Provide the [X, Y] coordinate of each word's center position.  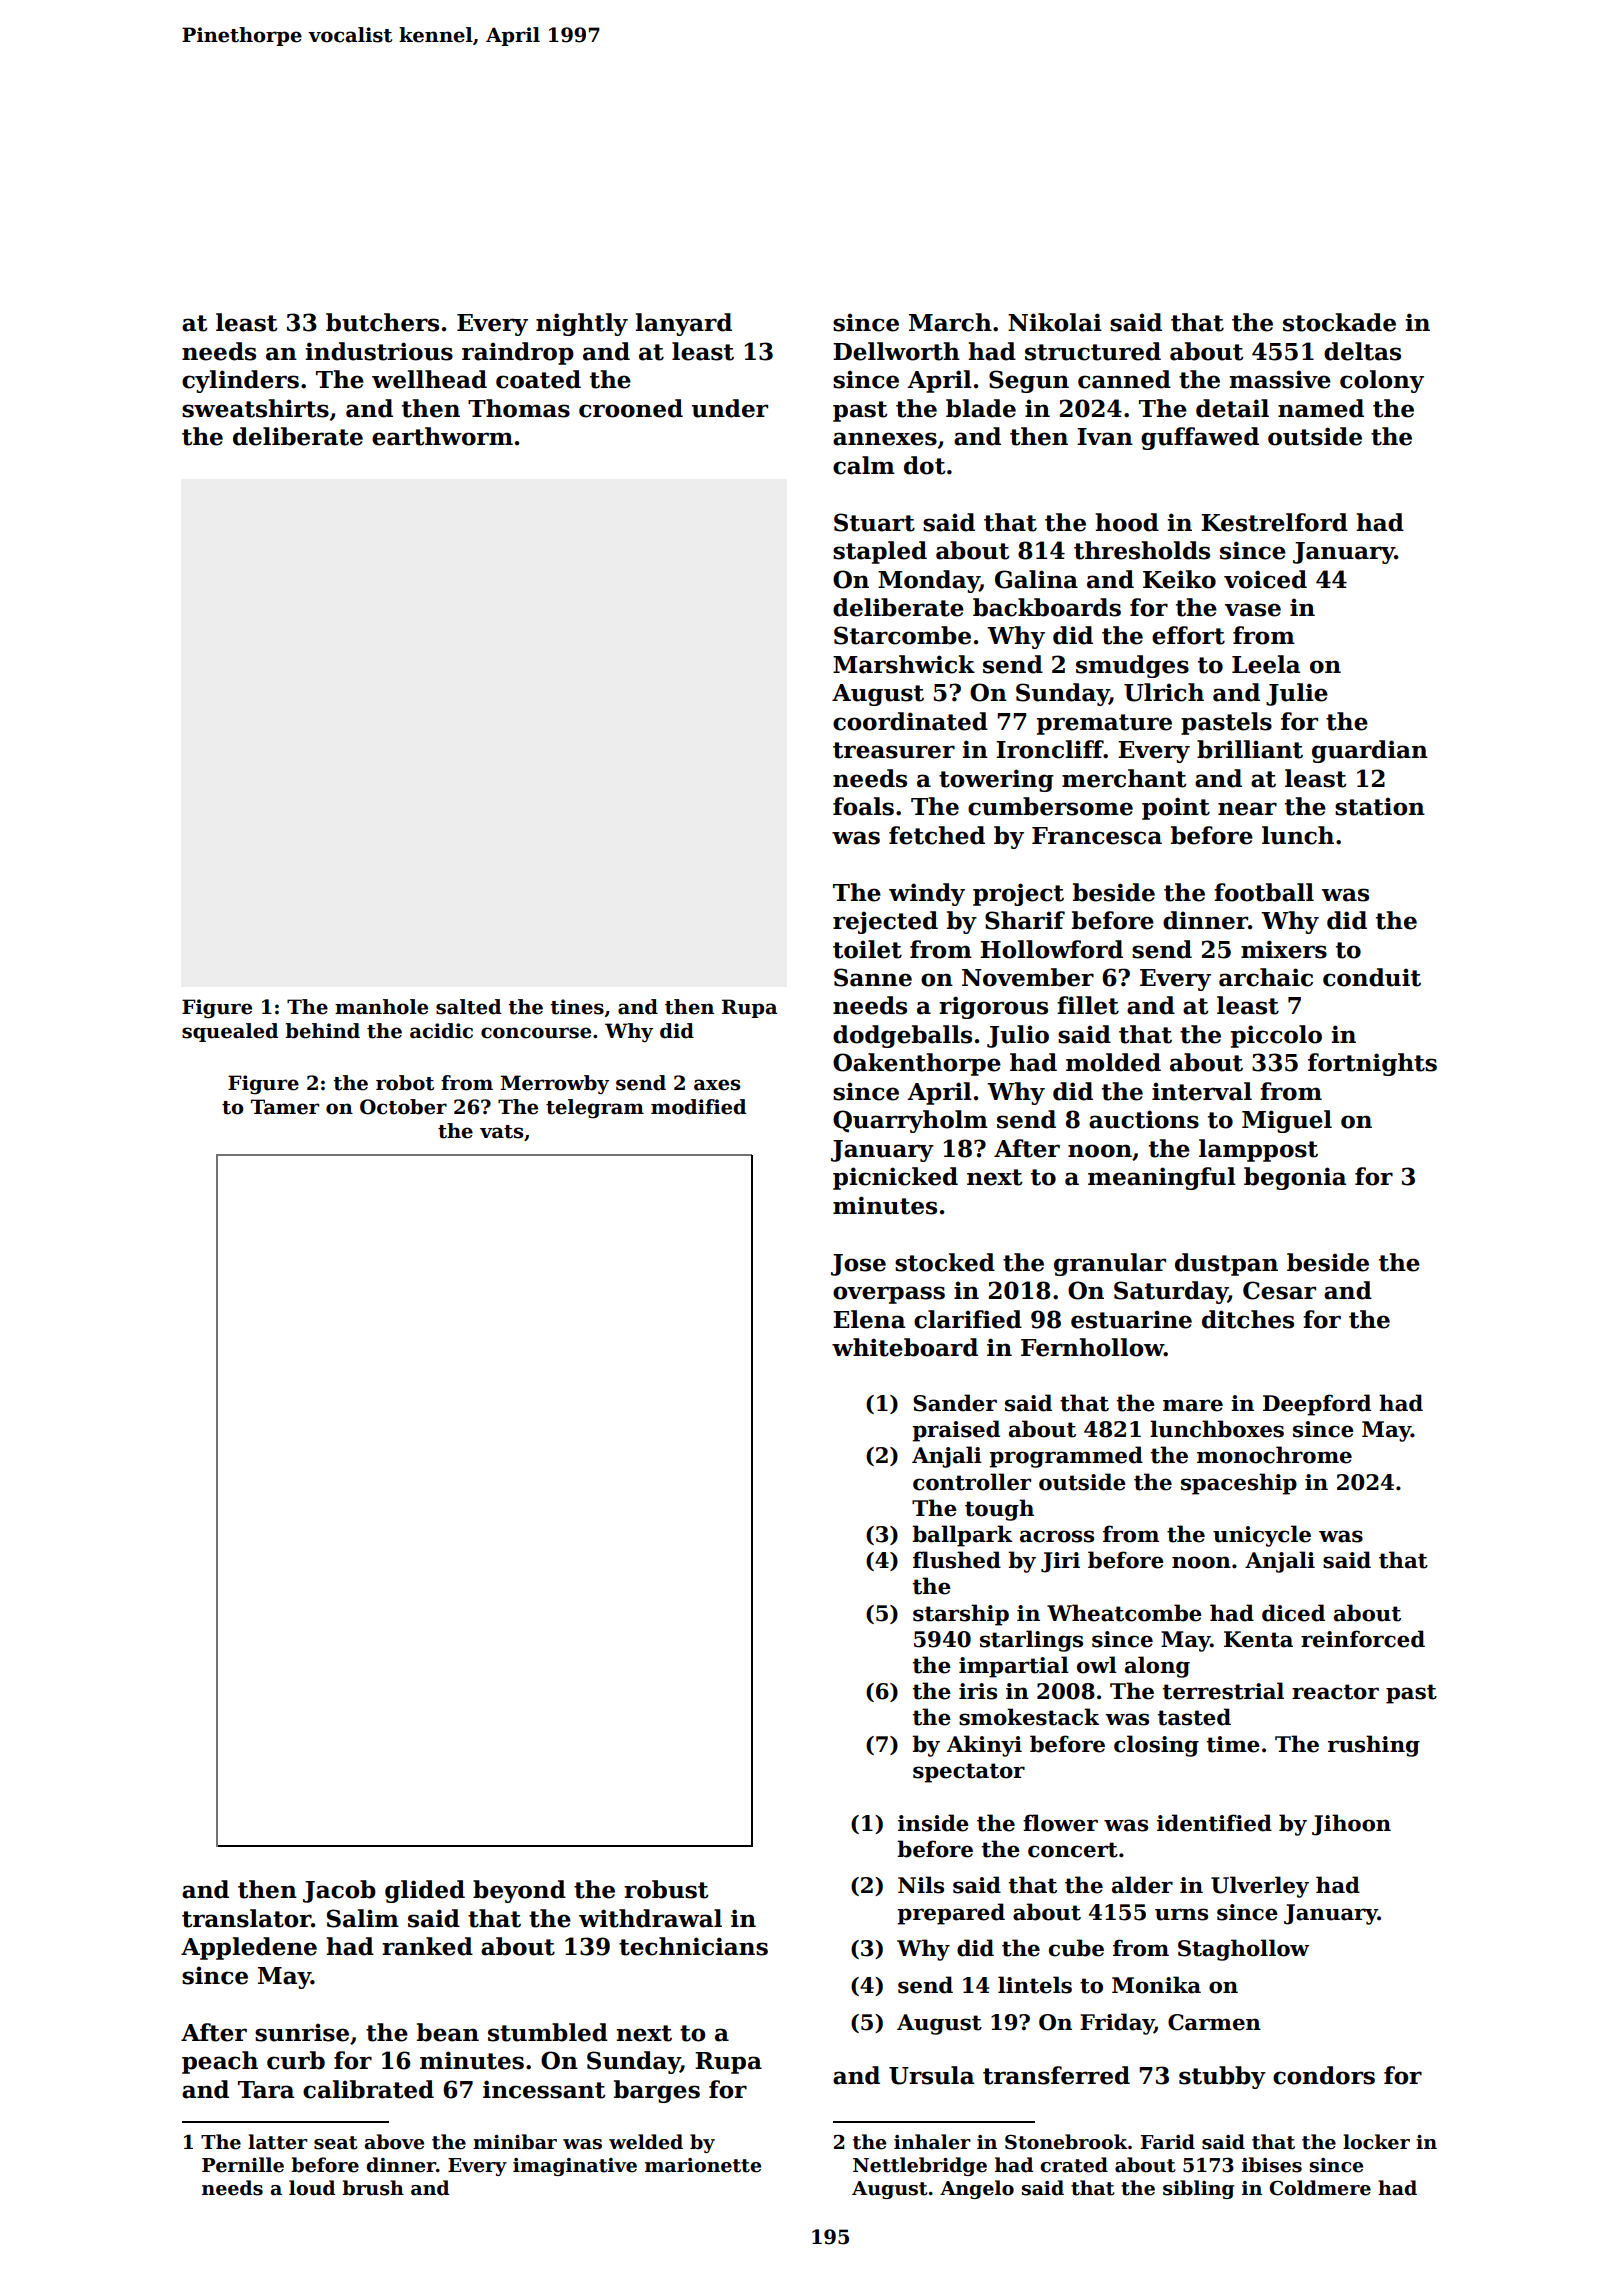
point [1176, 808]
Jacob [339, 1891]
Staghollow [1243, 1950]
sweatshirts [255, 408]
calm [864, 465]
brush [373, 2188]
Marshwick [904, 664]
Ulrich [1164, 692]
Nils [921, 1885]
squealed [230, 1032]
